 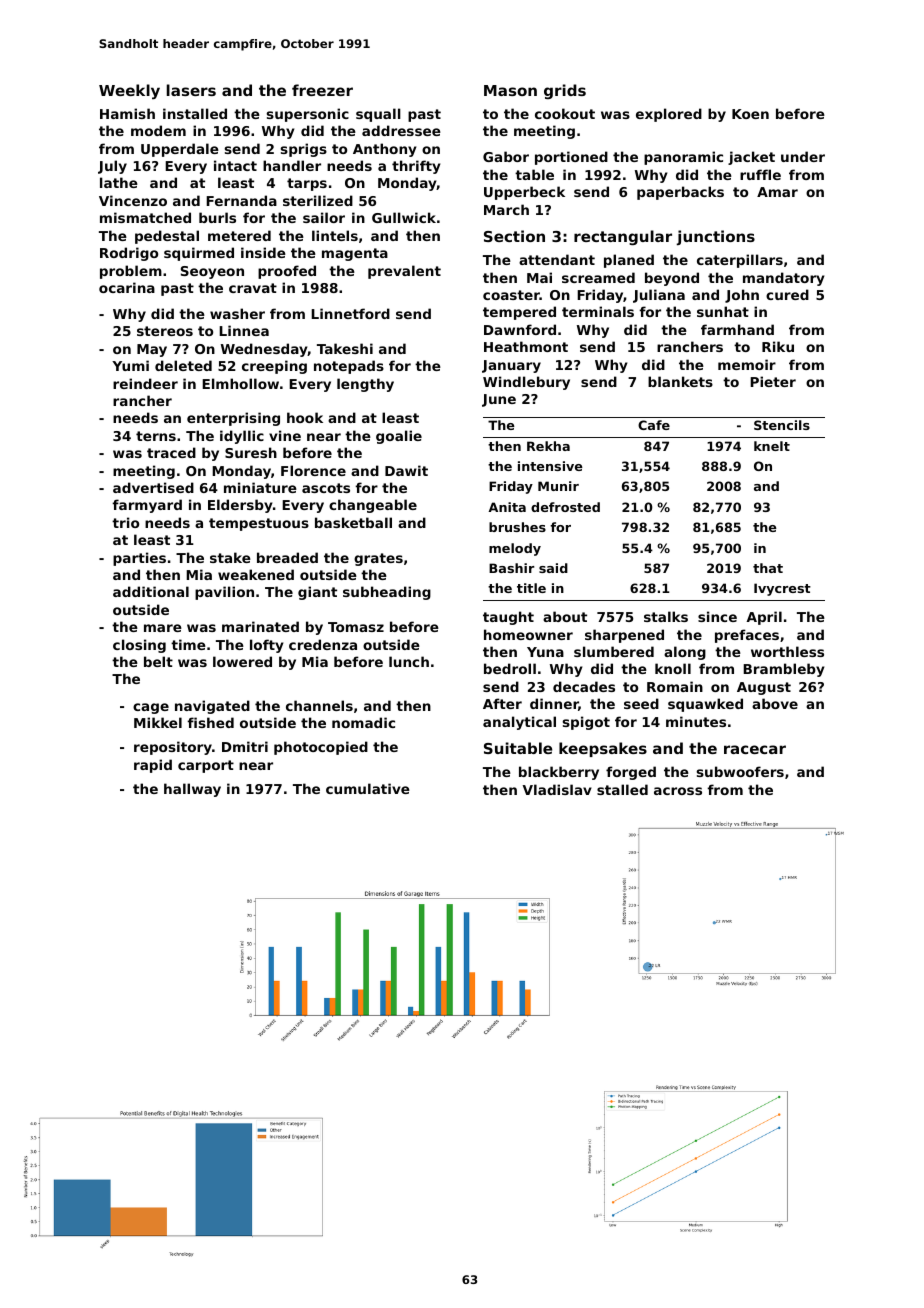 What do you see at coordinates (654, 425) in the page?
I see `Cafe` at bounding box center [654, 425].
